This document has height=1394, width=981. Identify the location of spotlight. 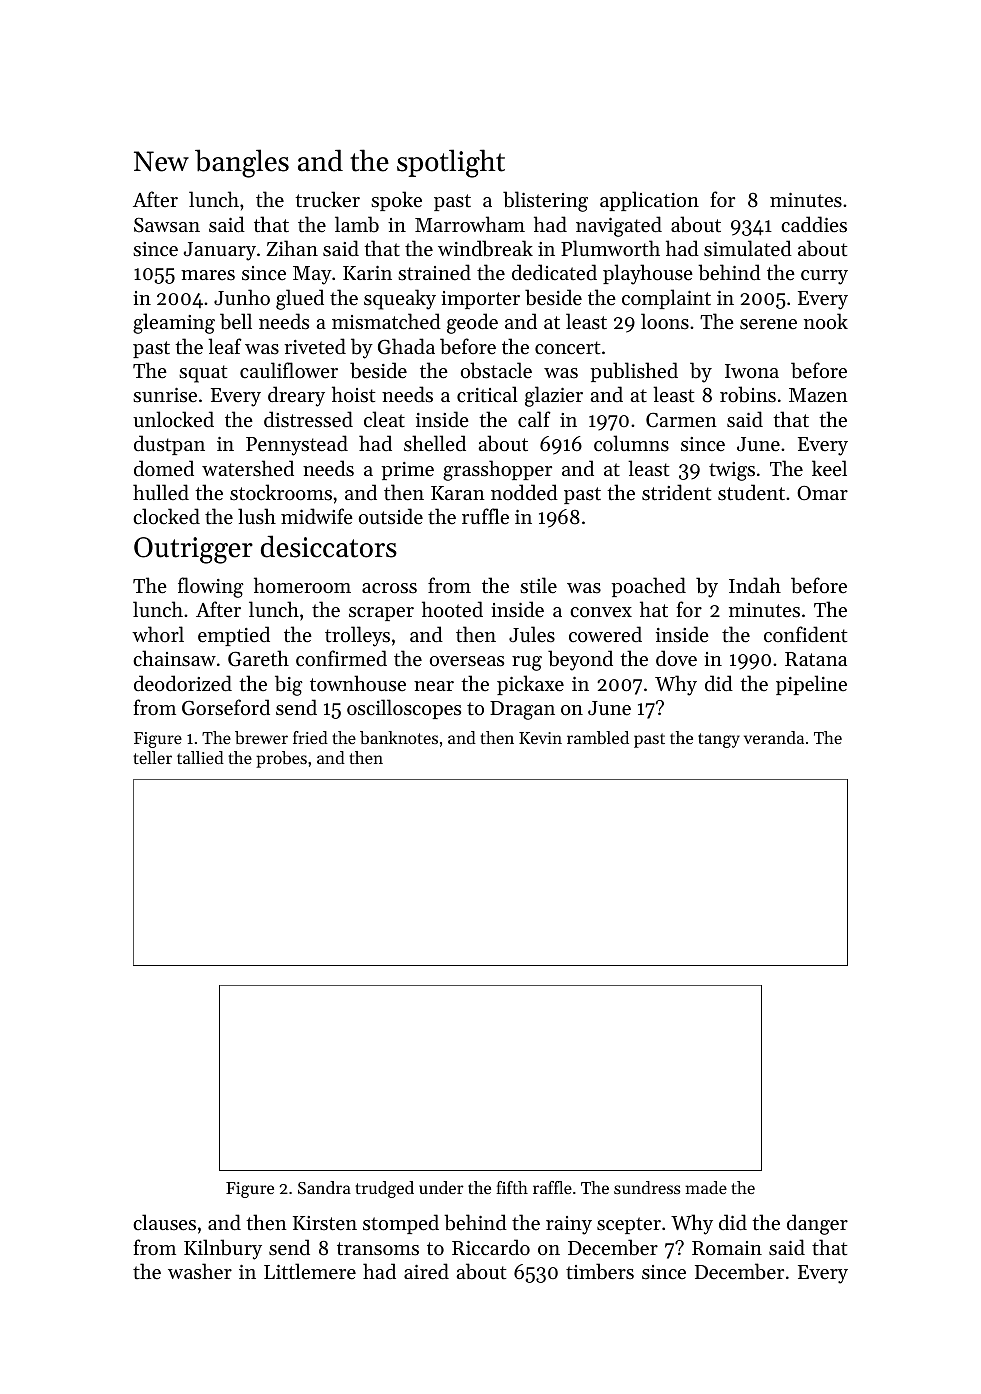
(451, 163).
